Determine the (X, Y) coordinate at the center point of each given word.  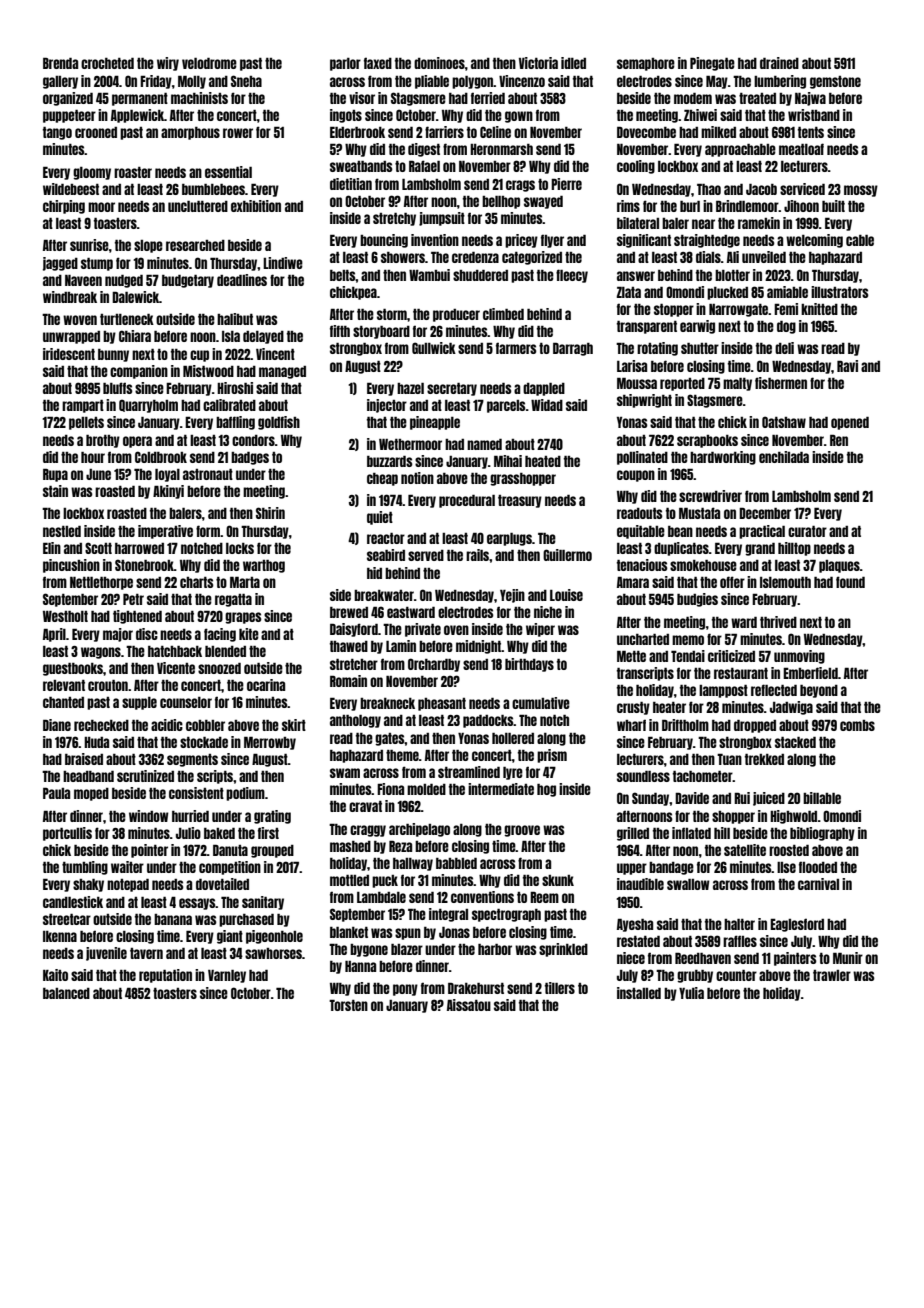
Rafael (424, 166)
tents (811, 132)
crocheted (107, 63)
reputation (165, 976)
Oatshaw (784, 422)
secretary (452, 389)
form (208, 531)
